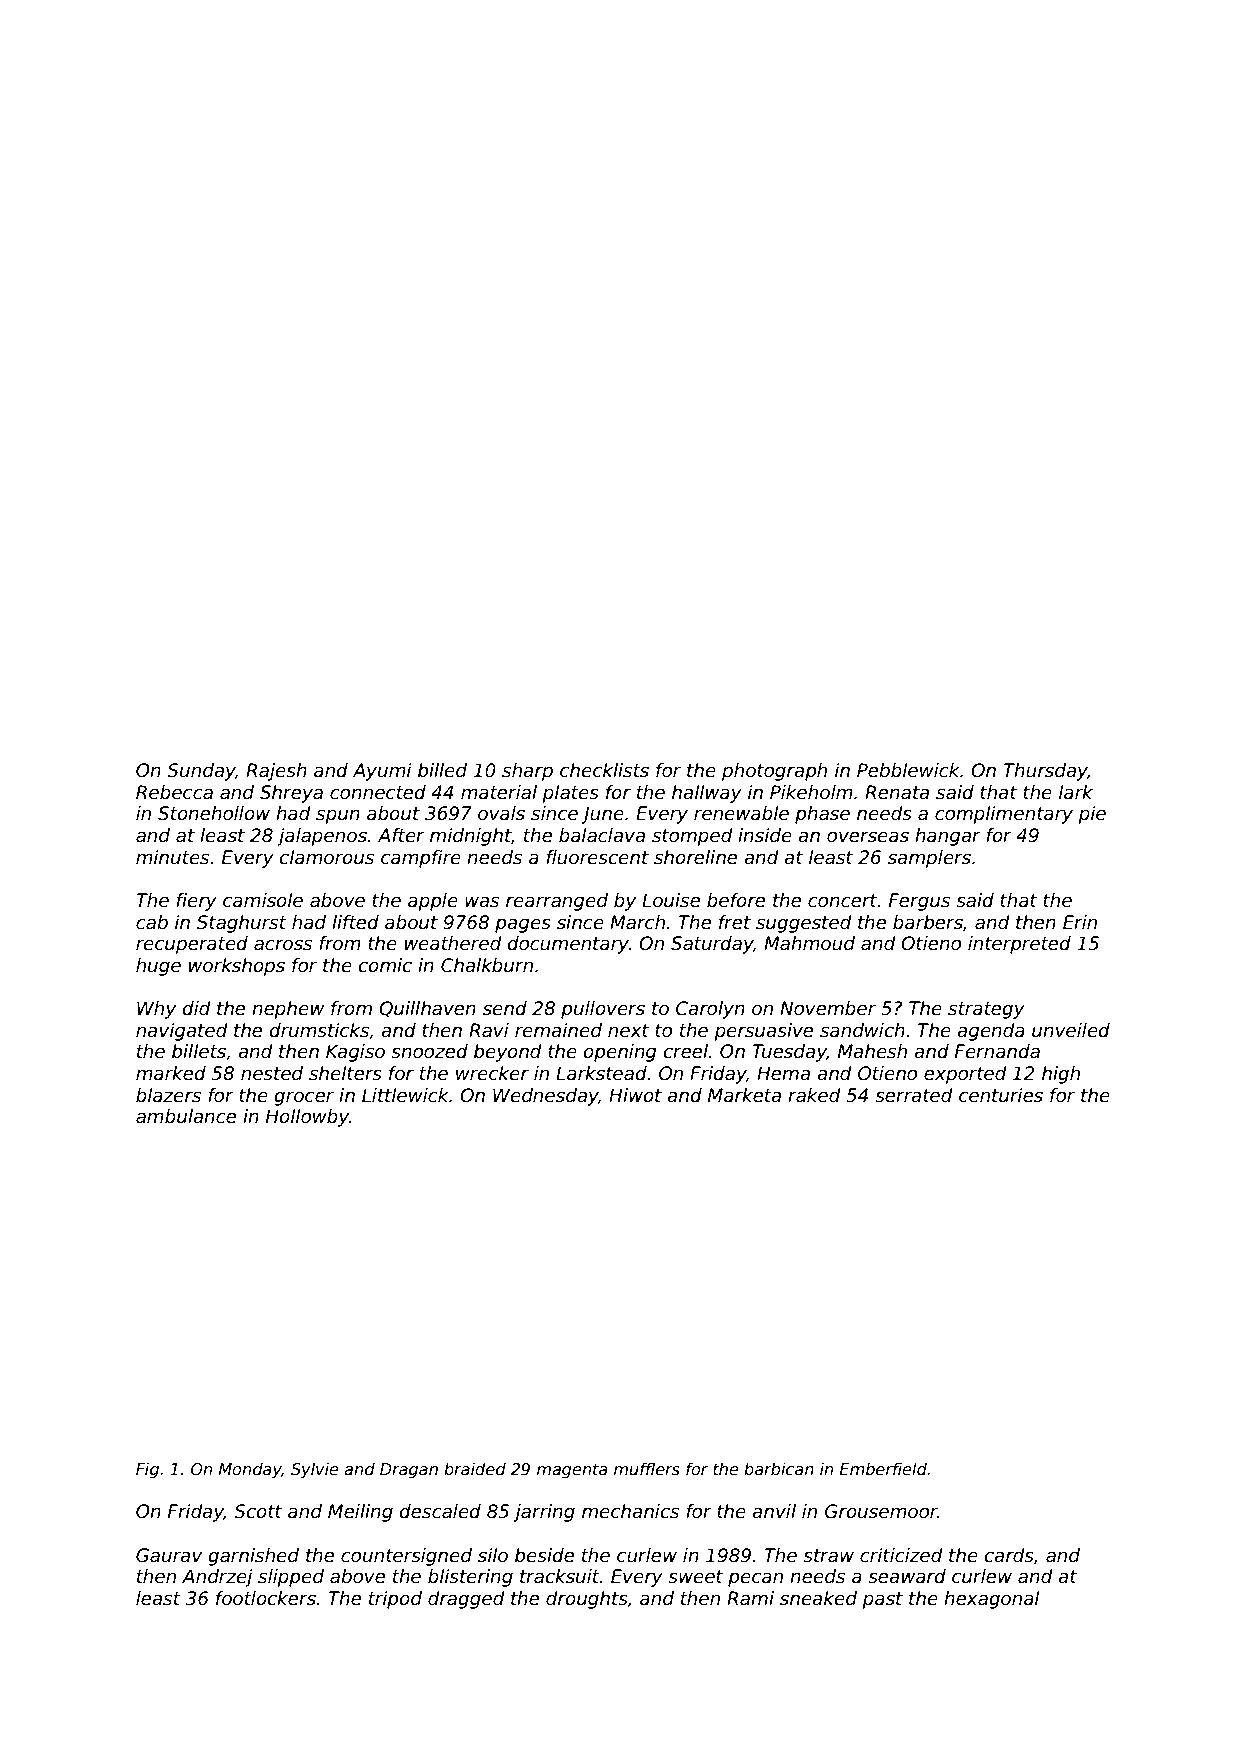 The width and height of the page is (1247, 1764). What do you see at coordinates (883, 1469) in the page?
I see `Emberfield` at bounding box center [883, 1469].
